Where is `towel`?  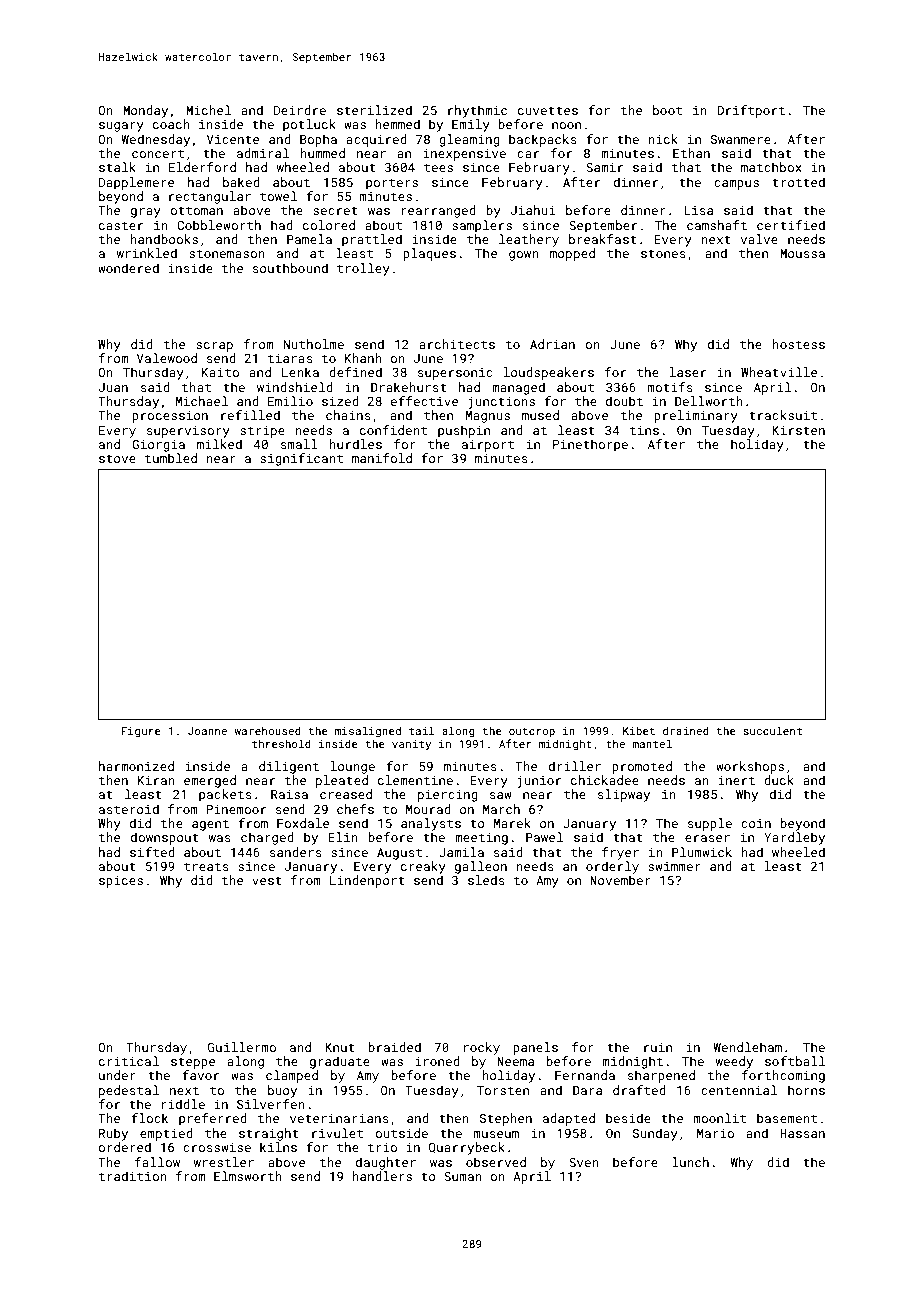 towel is located at coordinates (278, 196).
